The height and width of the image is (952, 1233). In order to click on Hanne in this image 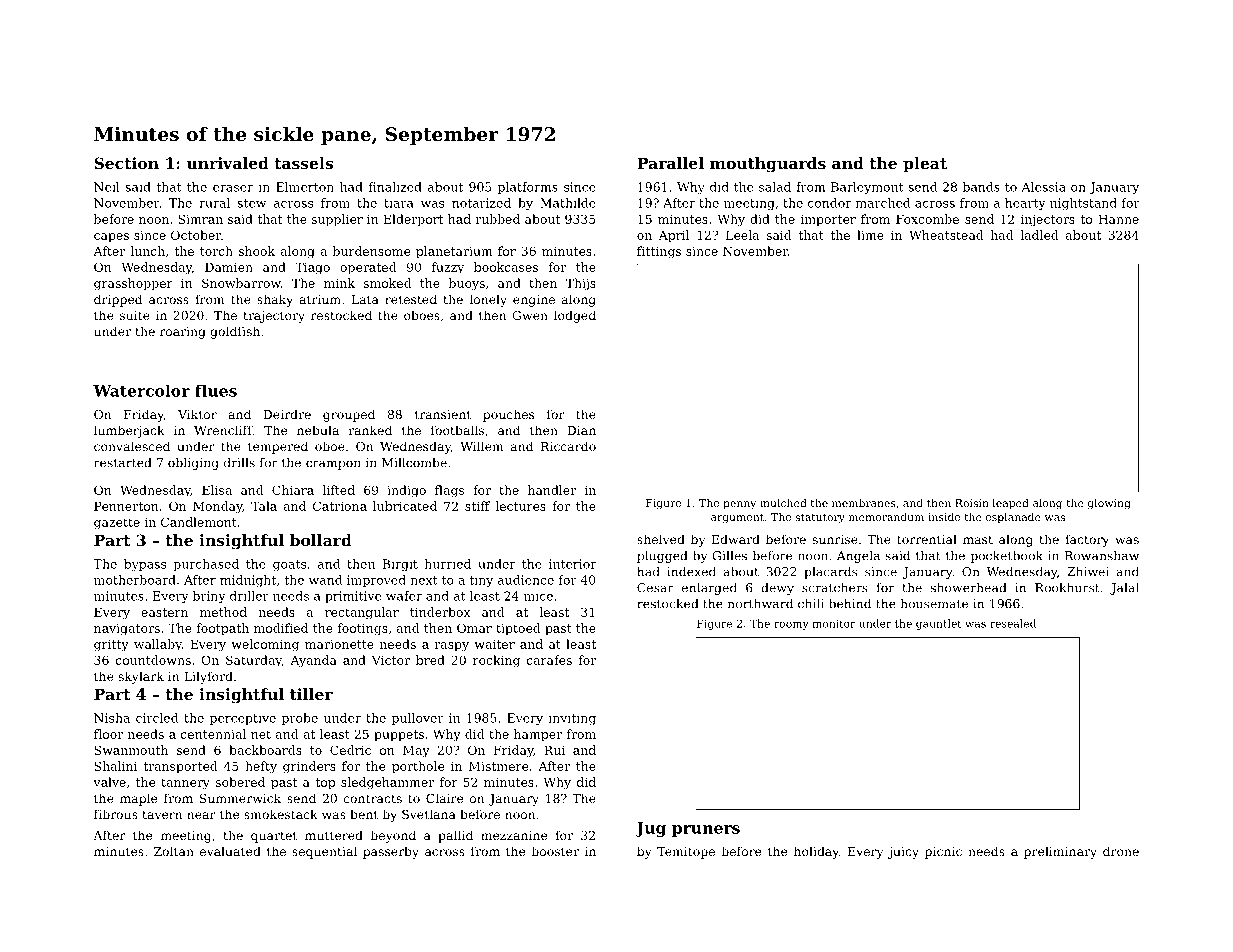, I will do `click(1118, 219)`.
